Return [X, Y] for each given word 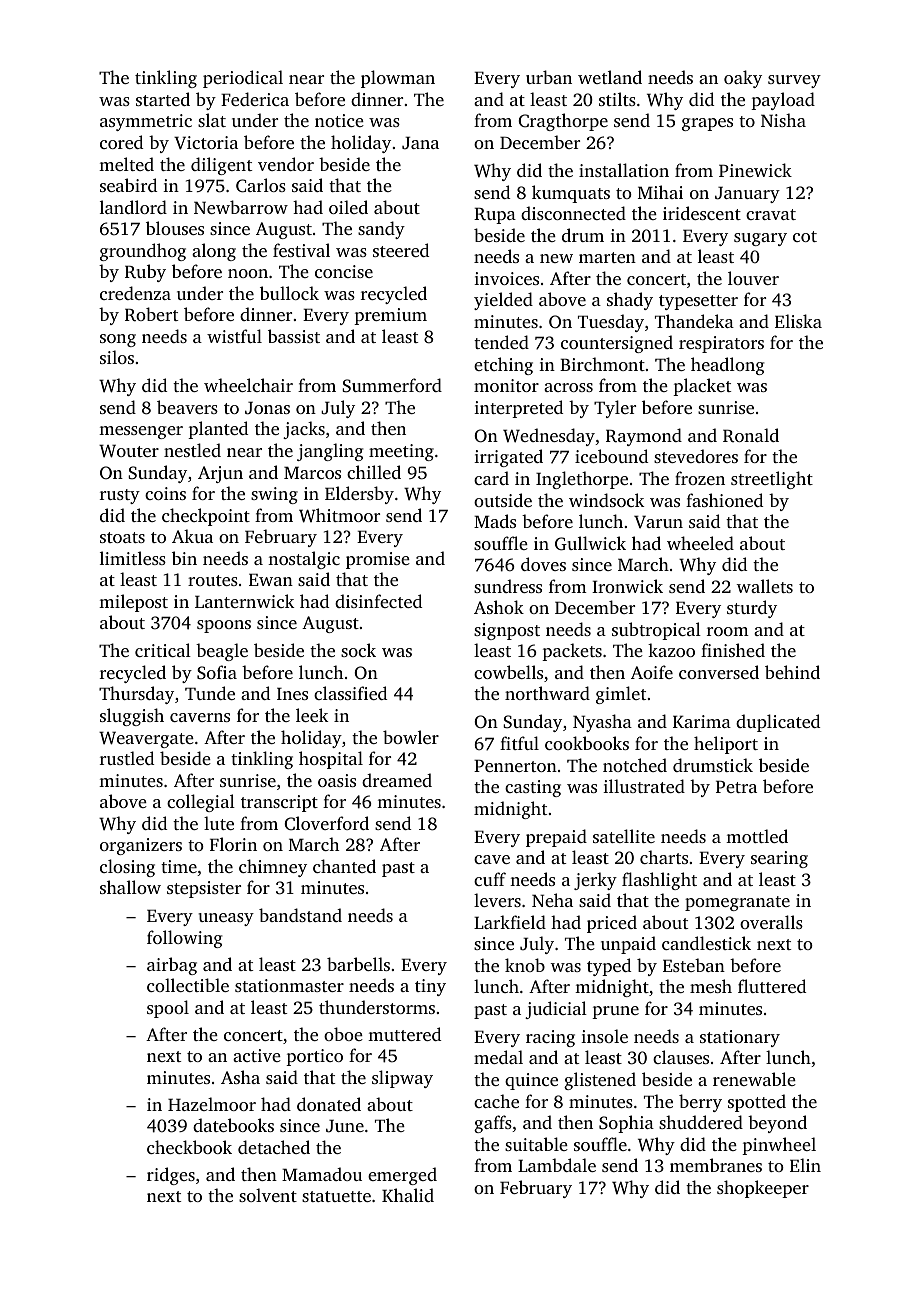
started [163, 99]
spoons [224, 626]
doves [543, 564]
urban [549, 77]
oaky [743, 79]
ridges [171, 1176]
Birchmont [602, 364]
